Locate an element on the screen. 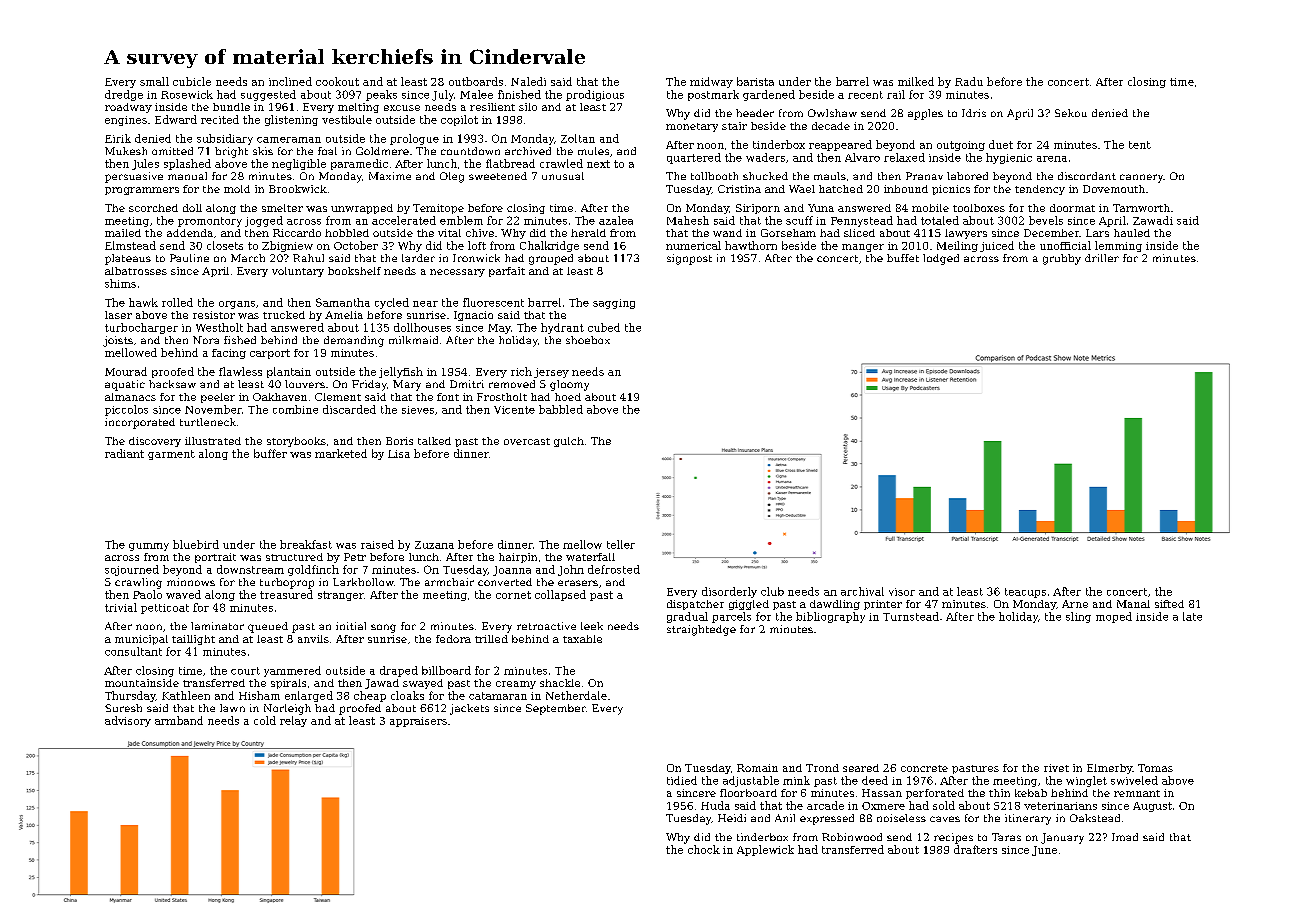 This screenshot has width=1308, height=924. omitted is located at coordinates (172, 151).
